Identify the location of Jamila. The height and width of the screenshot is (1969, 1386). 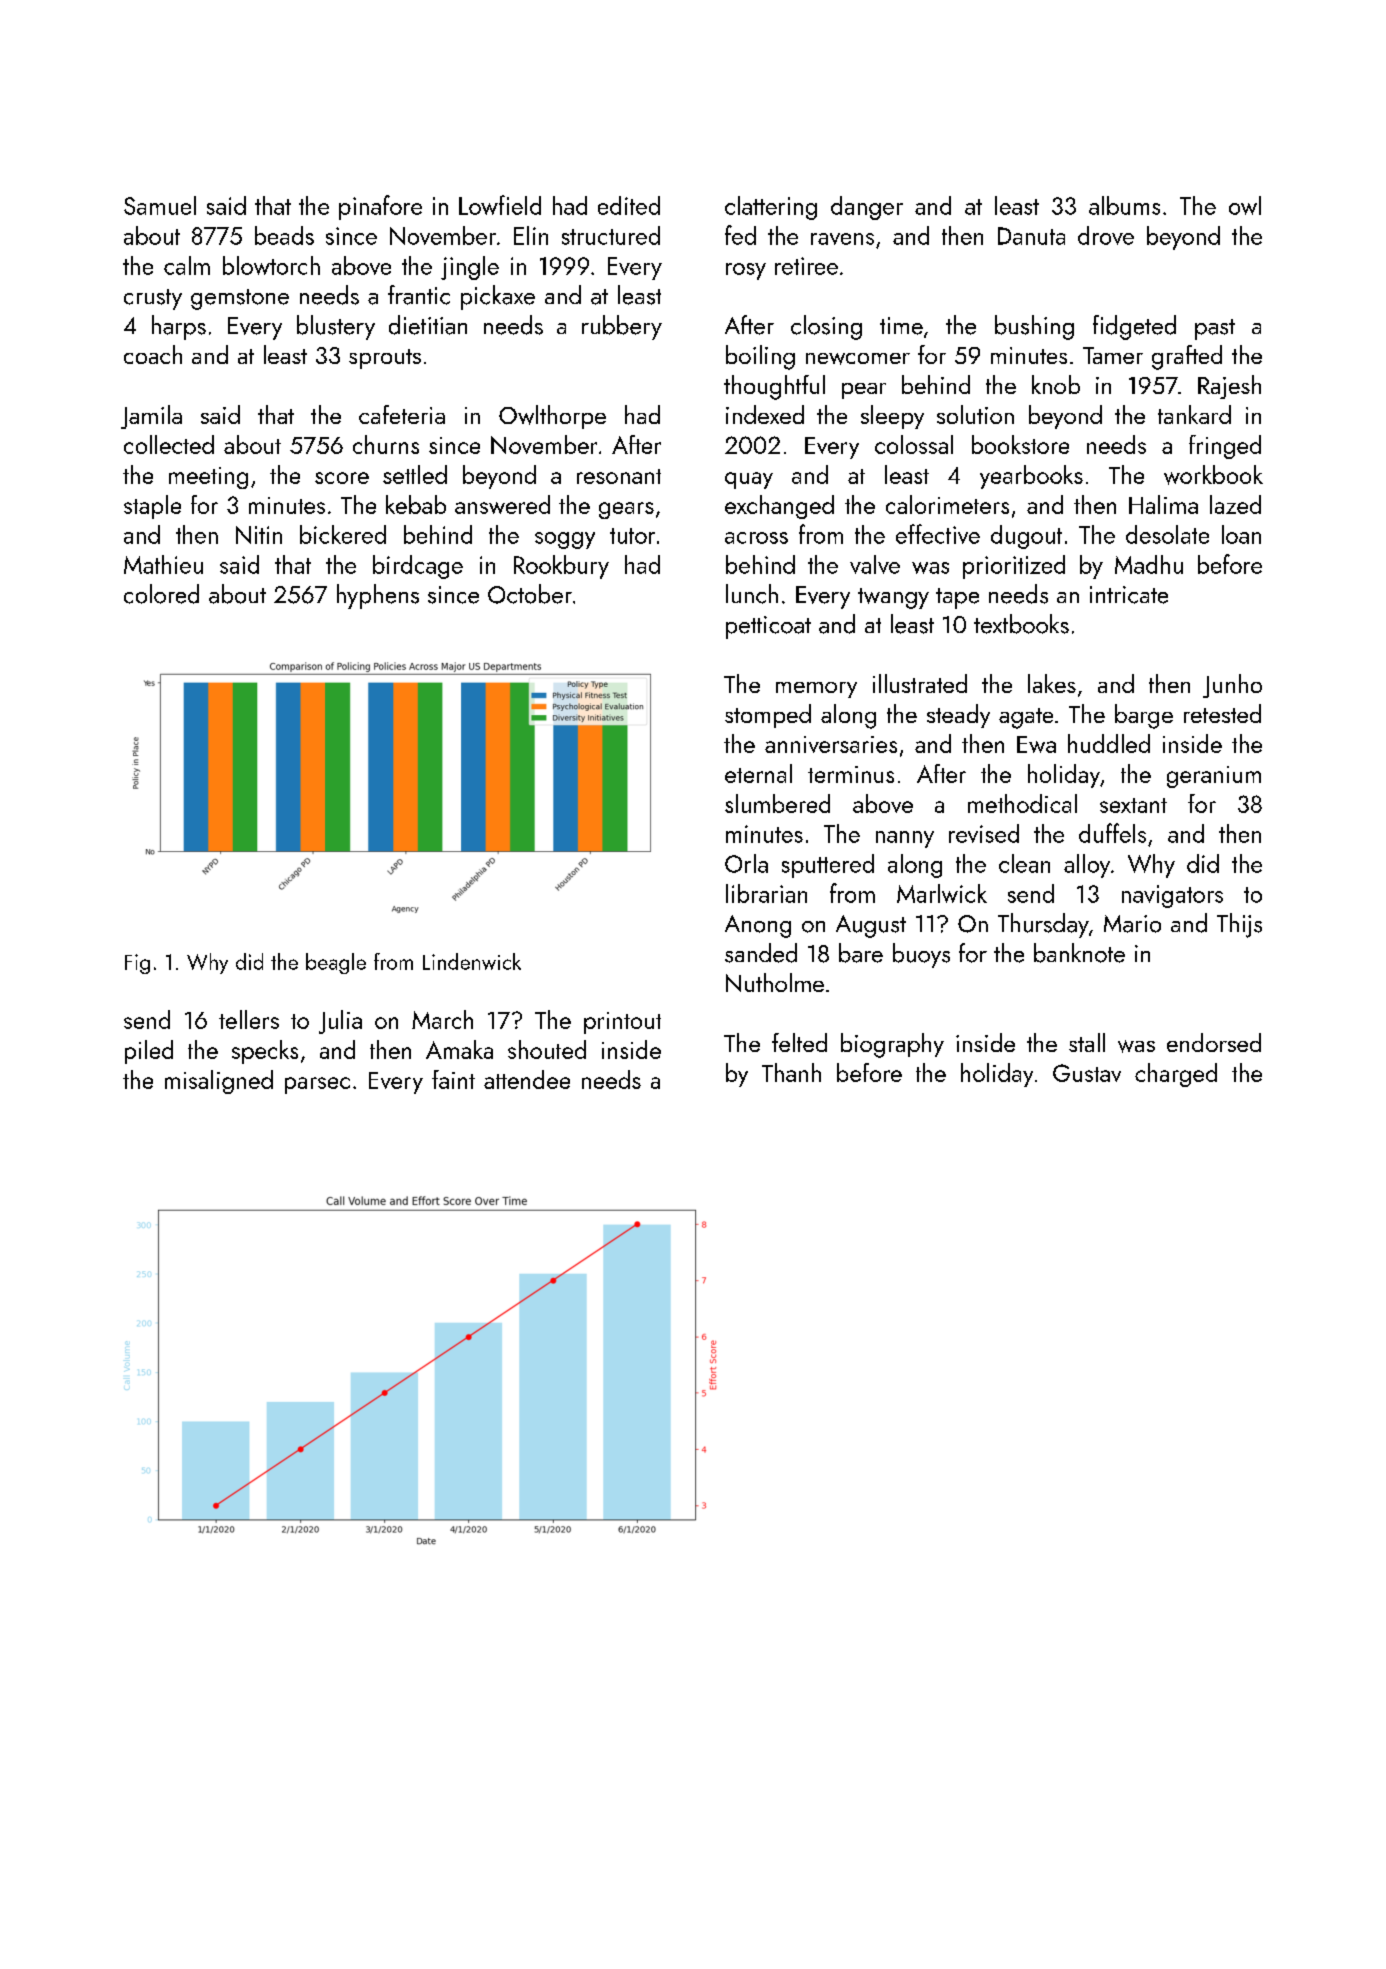
(151, 417).
